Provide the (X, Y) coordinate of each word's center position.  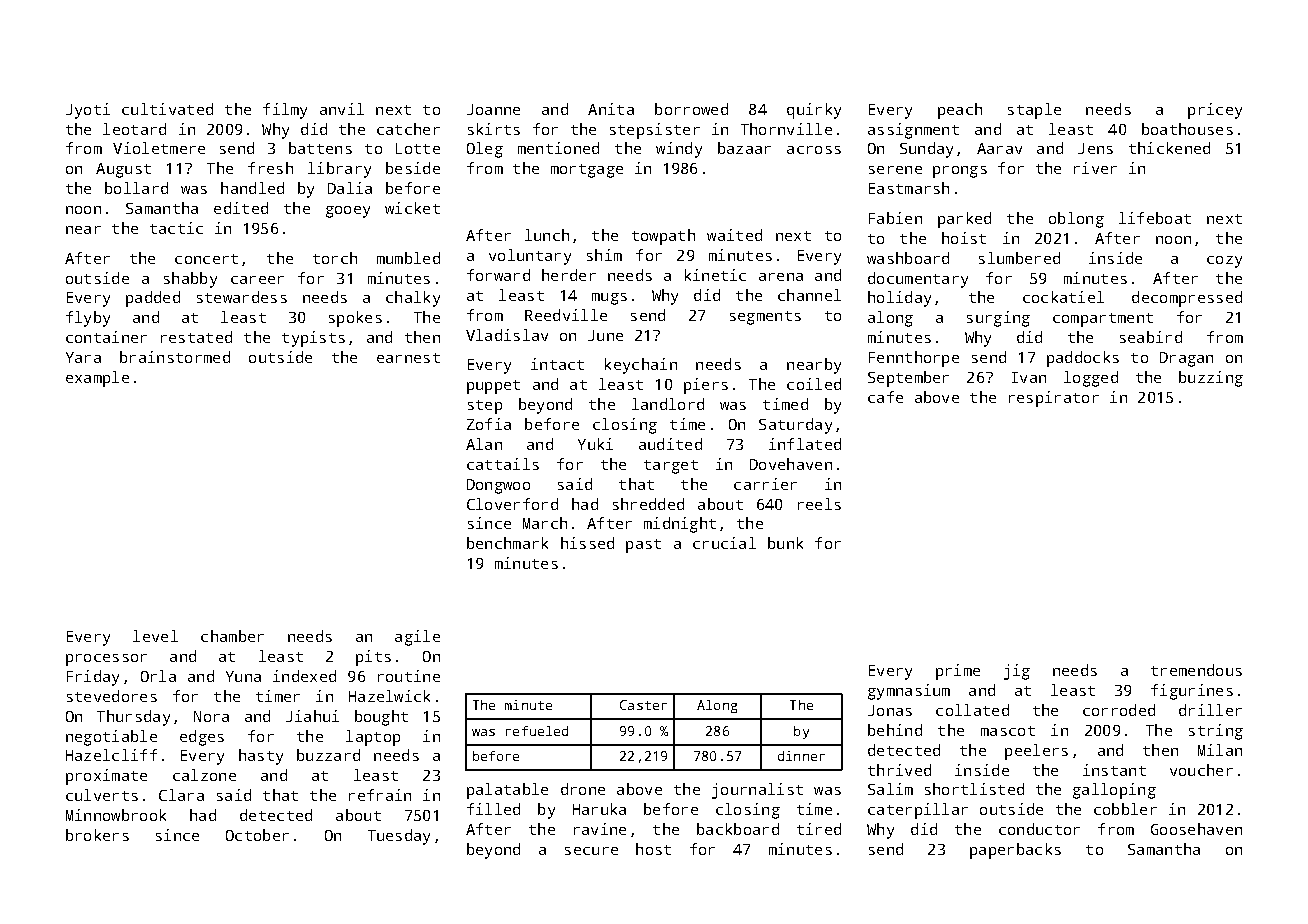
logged (1091, 379)
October (257, 835)
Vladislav (507, 335)
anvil (342, 109)
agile (417, 638)
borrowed (691, 109)
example (97, 379)
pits (373, 658)
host (653, 849)
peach (960, 111)
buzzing (1211, 379)
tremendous (1196, 670)
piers (706, 386)
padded (153, 299)
